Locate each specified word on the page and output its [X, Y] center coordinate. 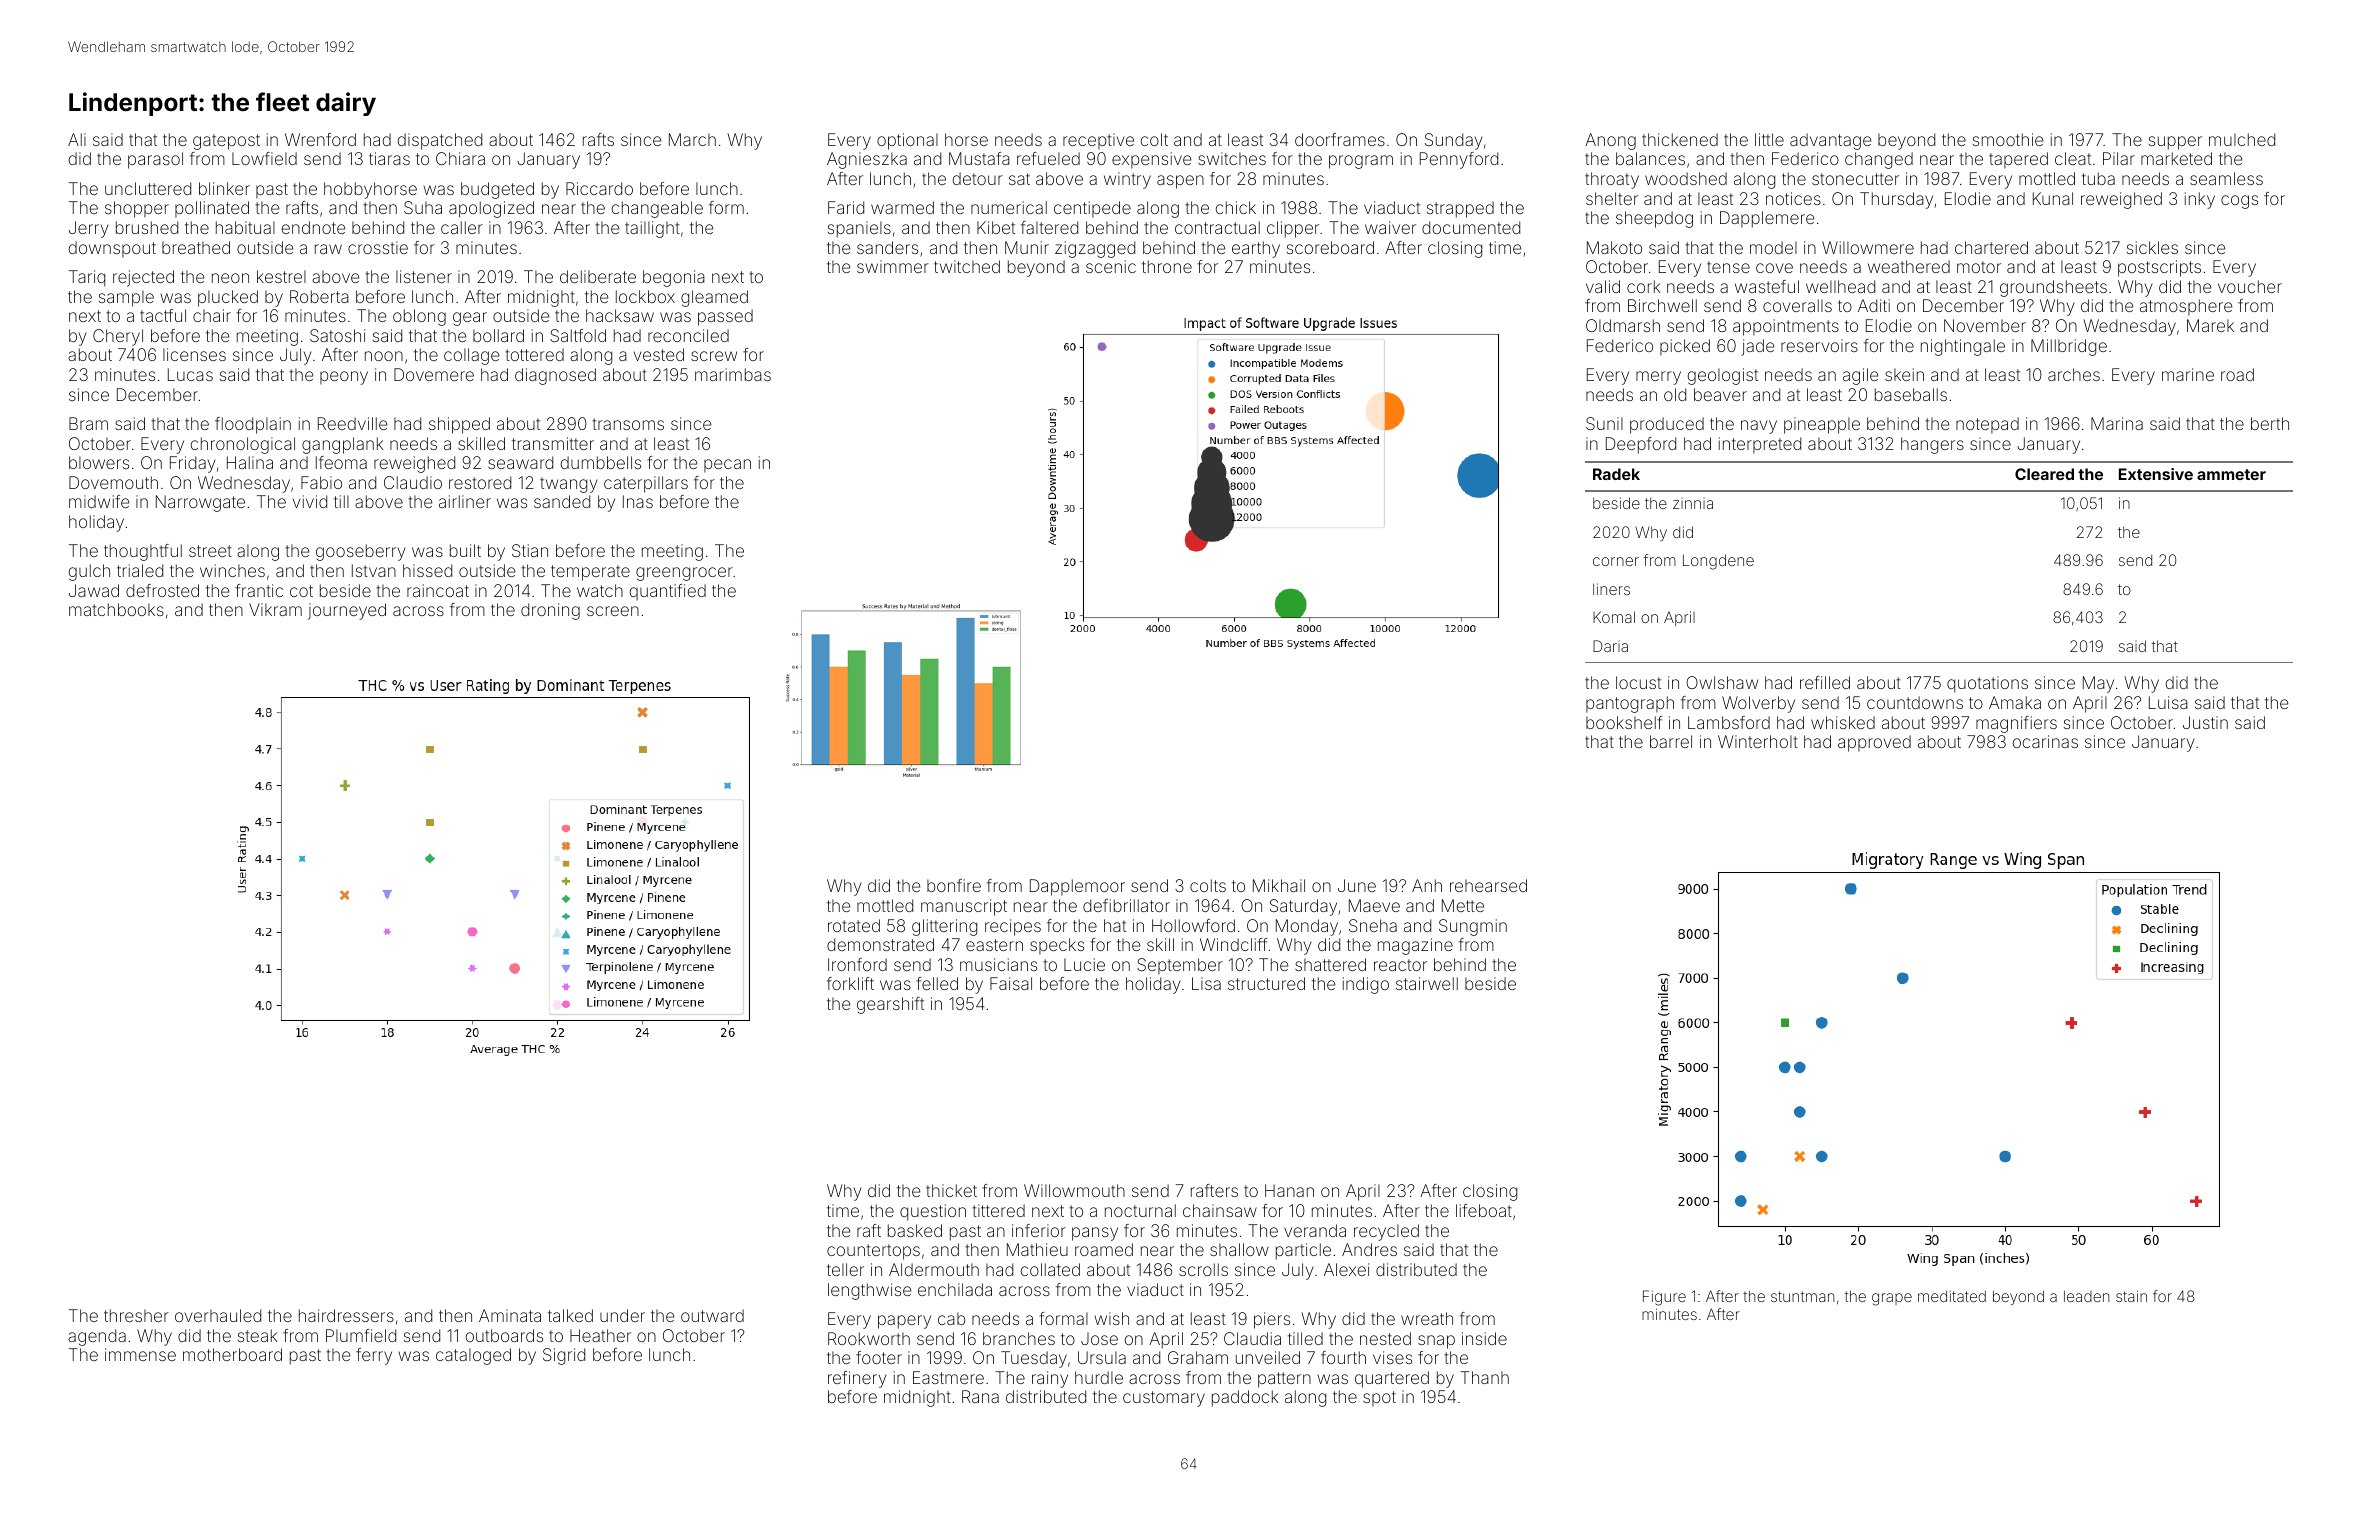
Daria [1610, 646]
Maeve [1374, 905]
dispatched [440, 141]
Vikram [275, 609]
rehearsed [1488, 885]
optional [907, 141]
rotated [854, 925]
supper [2175, 143]
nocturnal [1140, 1210]
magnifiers [2016, 724]
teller [845, 1269]
